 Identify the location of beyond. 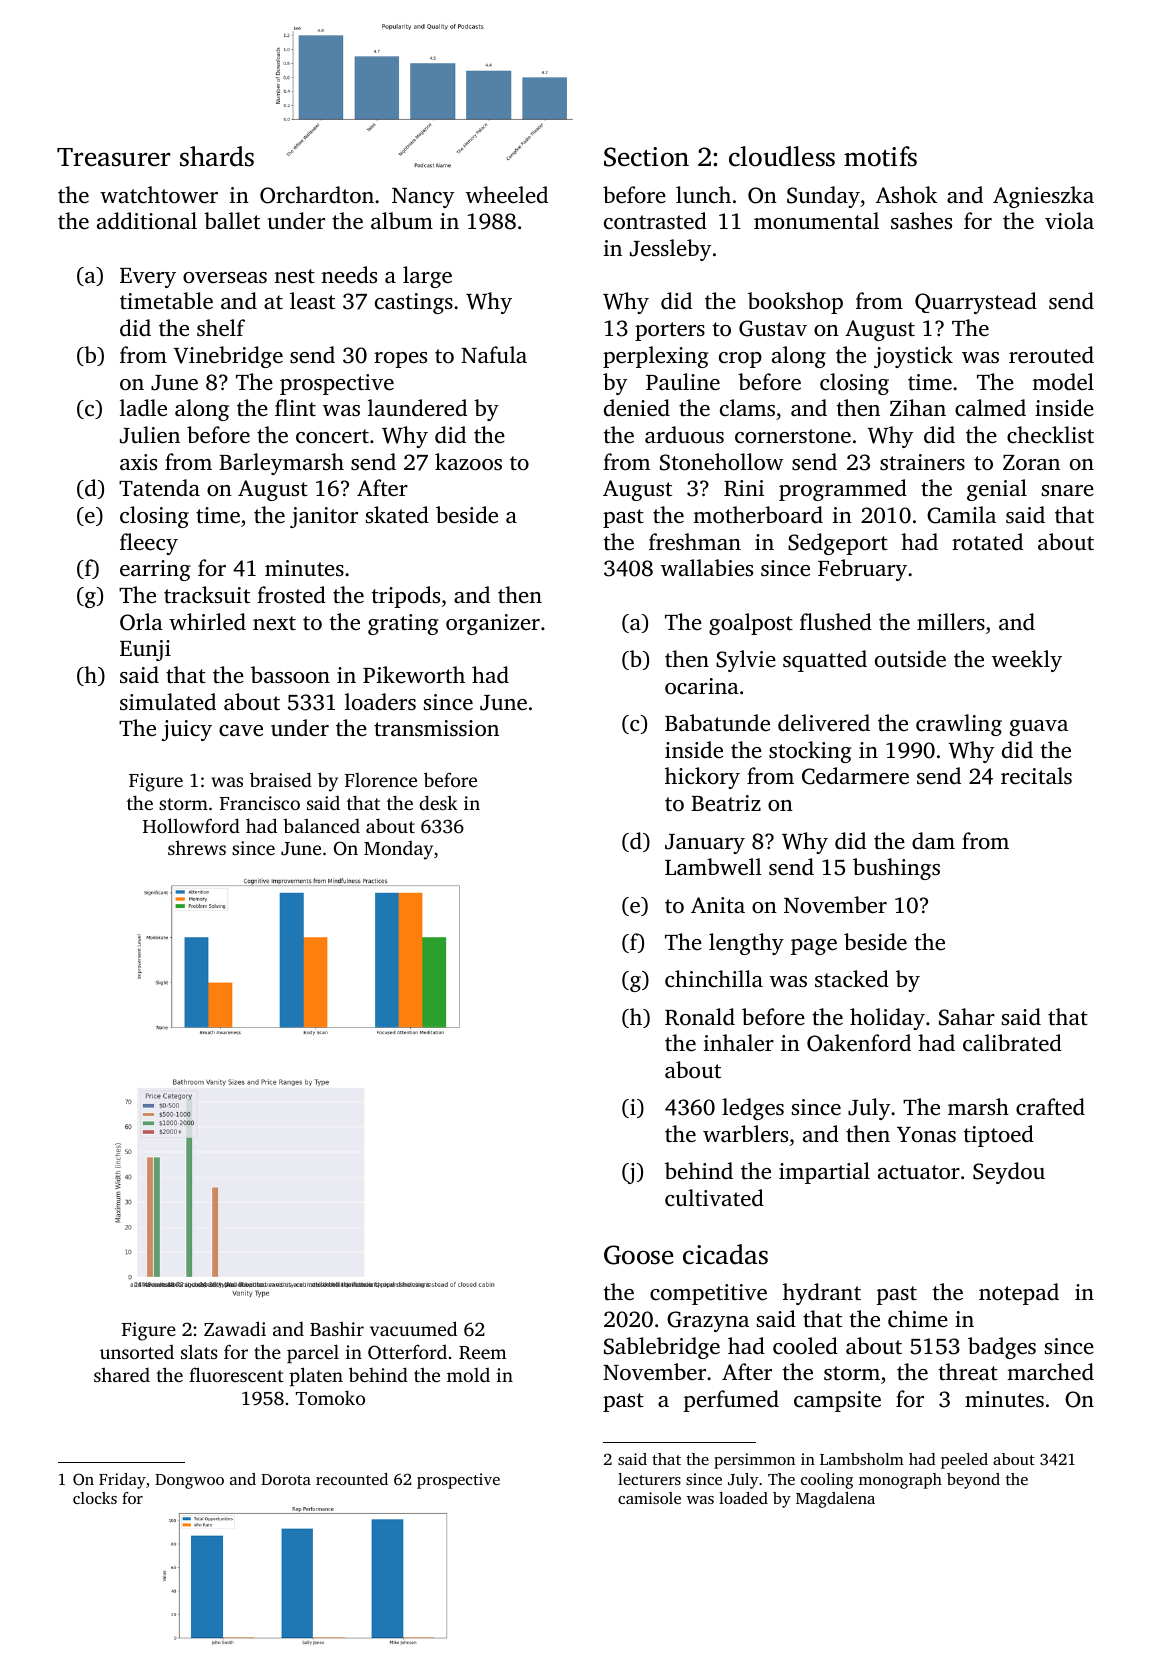
(973, 1481).
